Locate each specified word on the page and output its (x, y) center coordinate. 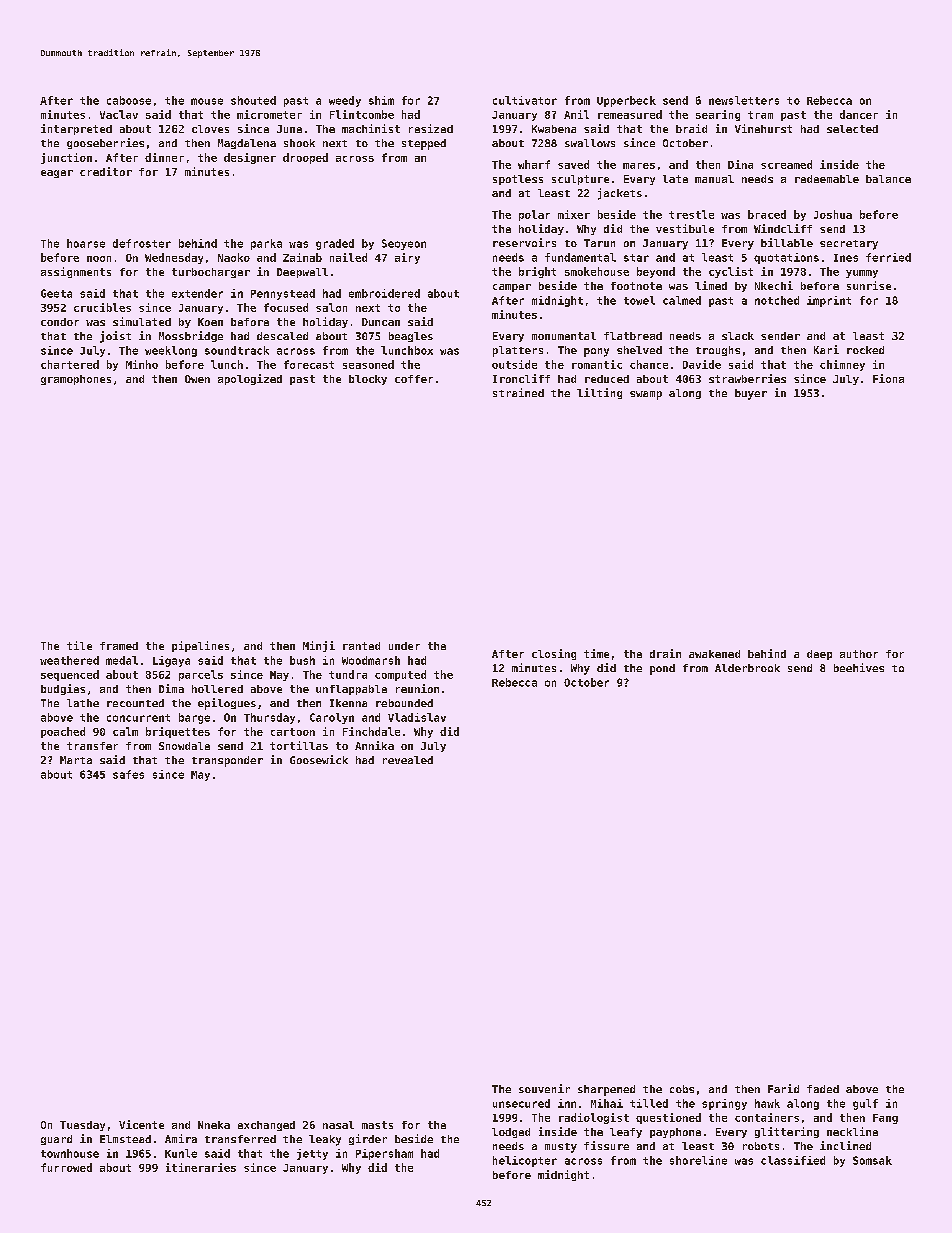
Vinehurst (763, 128)
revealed (408, 760)
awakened (714, 654)
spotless (518, 180)
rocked (865, 350)
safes (128, 774)
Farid (783, 1088)
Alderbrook (747, 668)
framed (119, 646)
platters (518, 351)
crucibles (102, 307)
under (404, 646)
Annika (374, 745)
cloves (210, 129)
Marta (76, 760)
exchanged (266, 1126)
